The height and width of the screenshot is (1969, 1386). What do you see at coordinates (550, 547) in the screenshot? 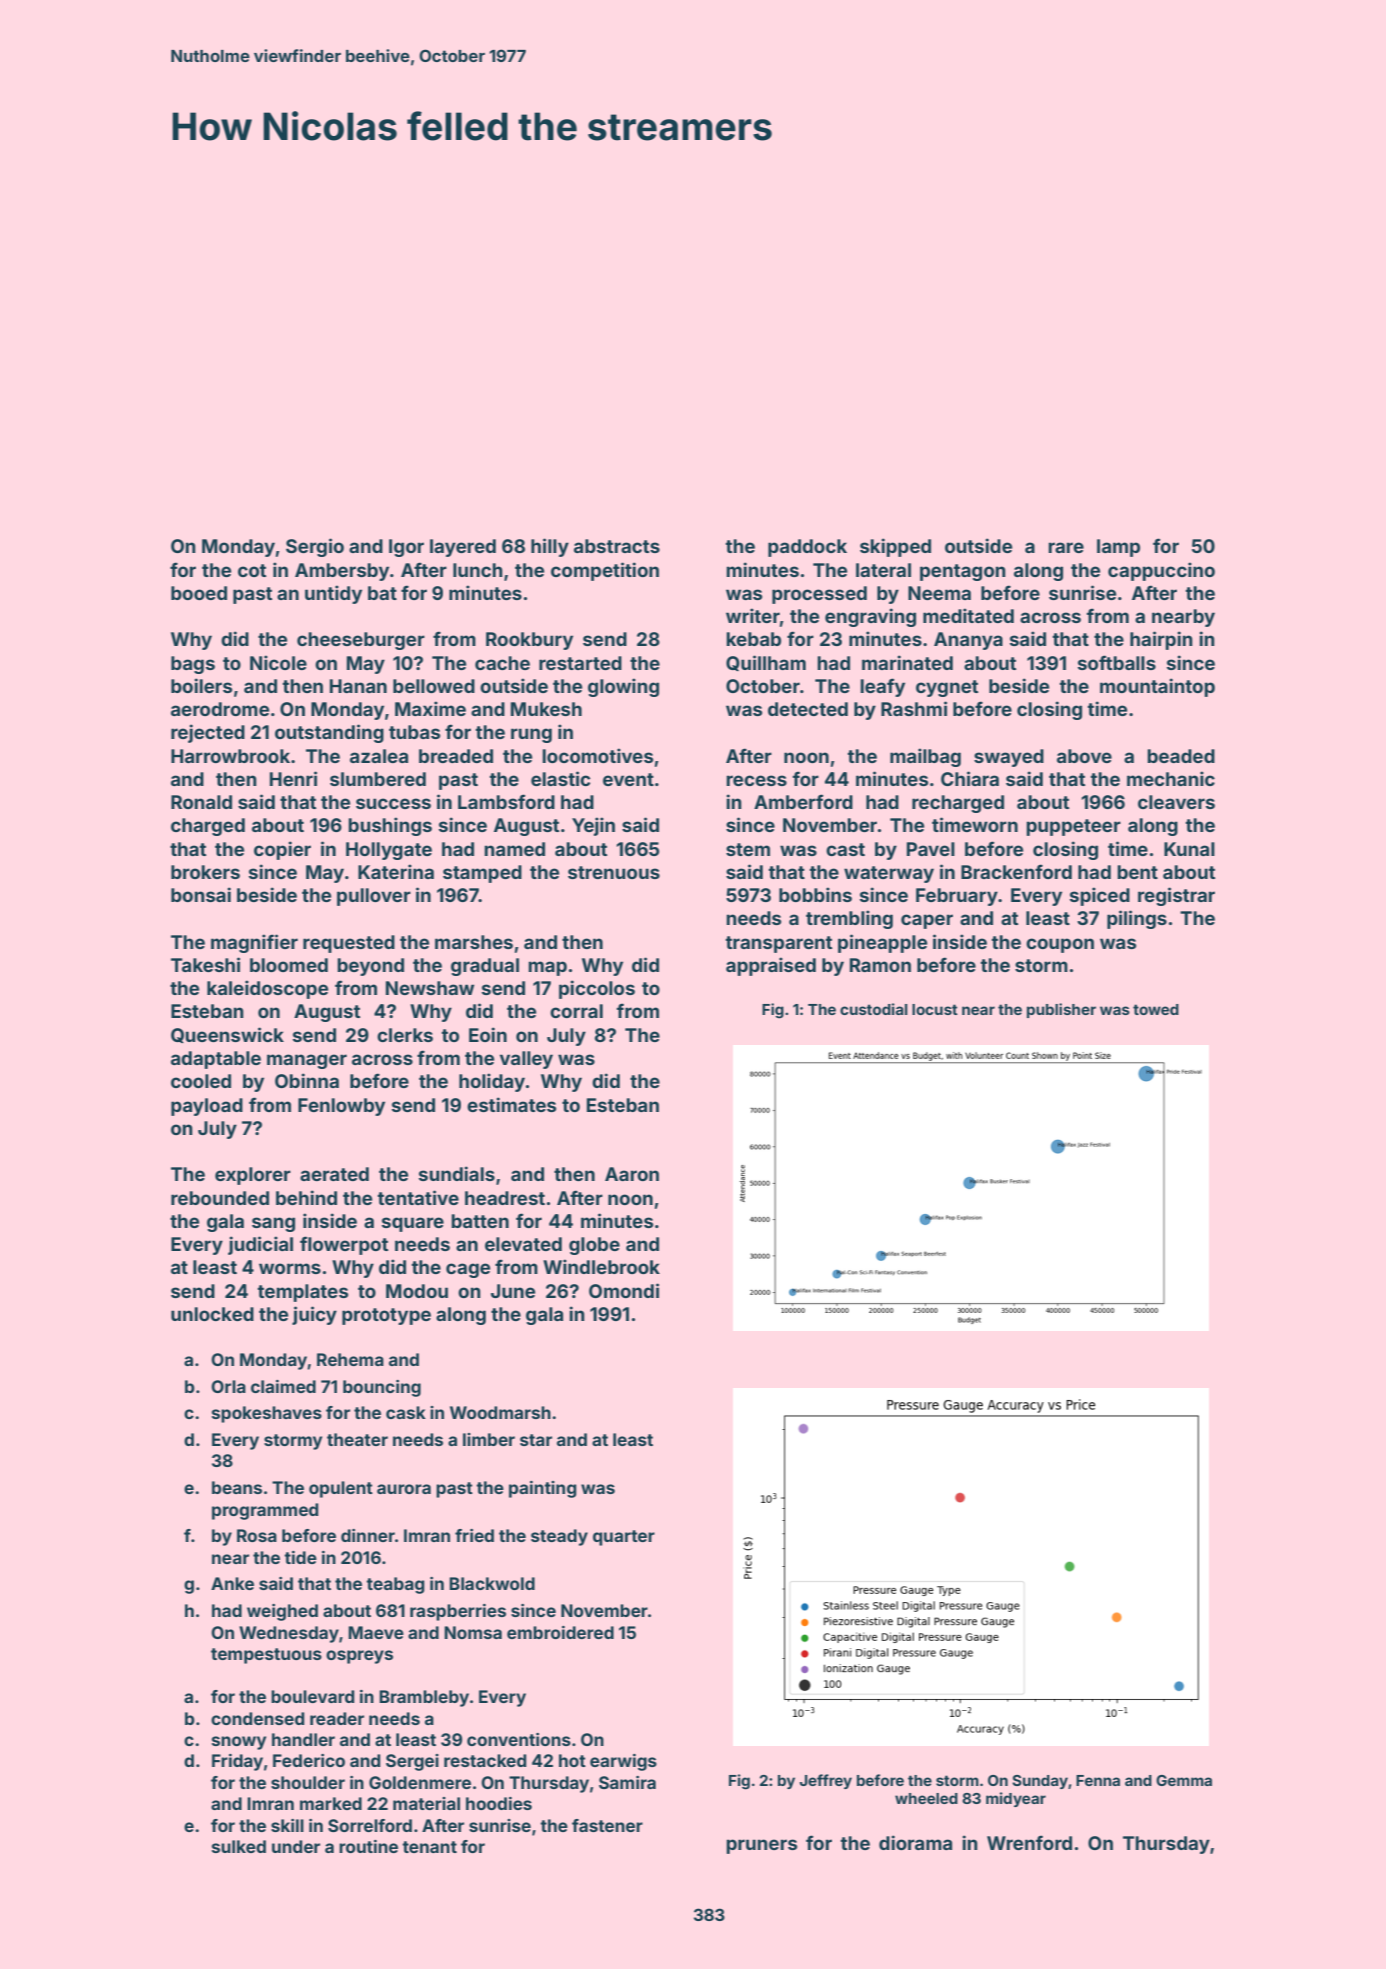
I see `hilly` at bounding box center [550, 547].
